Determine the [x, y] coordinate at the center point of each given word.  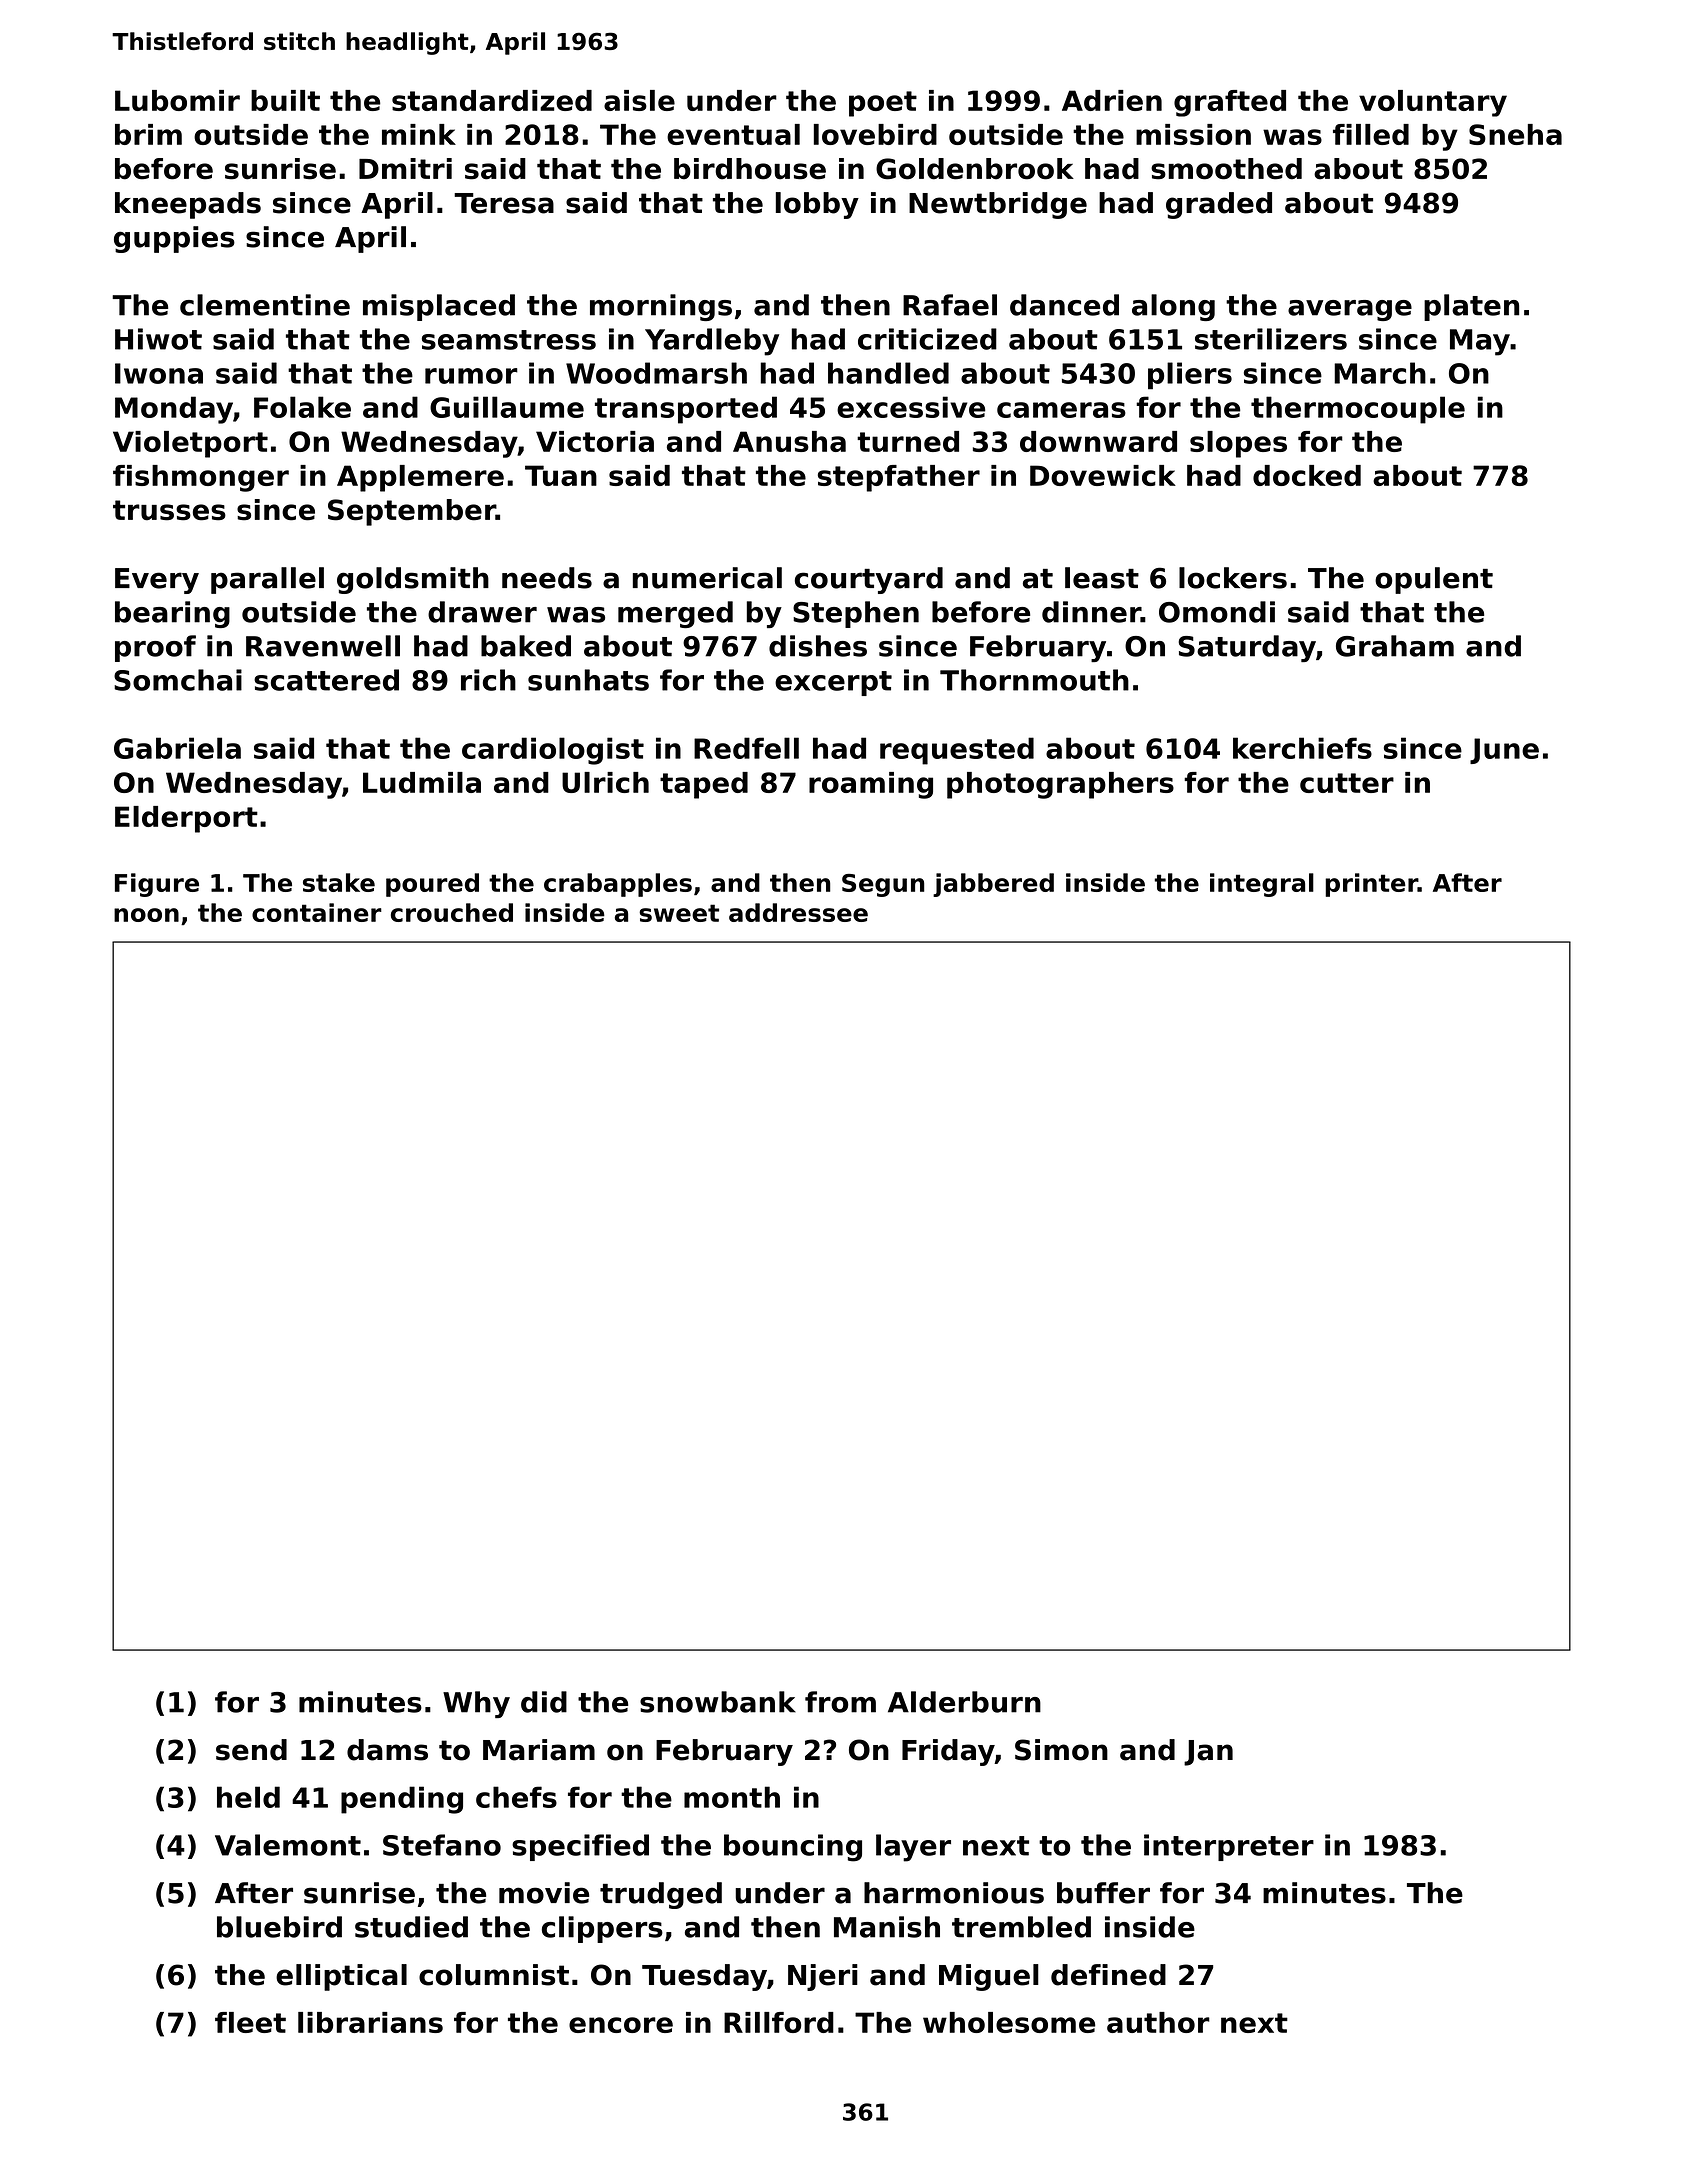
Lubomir [177, 100]
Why [476, 1704]
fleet [250, 2022]
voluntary [1433, 103]
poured [432, 885]
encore [621, 2025]
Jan [1208, 1753]
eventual [733, 134]
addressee [798, 912]
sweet [679, 913]
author [1158, 2022]
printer [1371, 885]
